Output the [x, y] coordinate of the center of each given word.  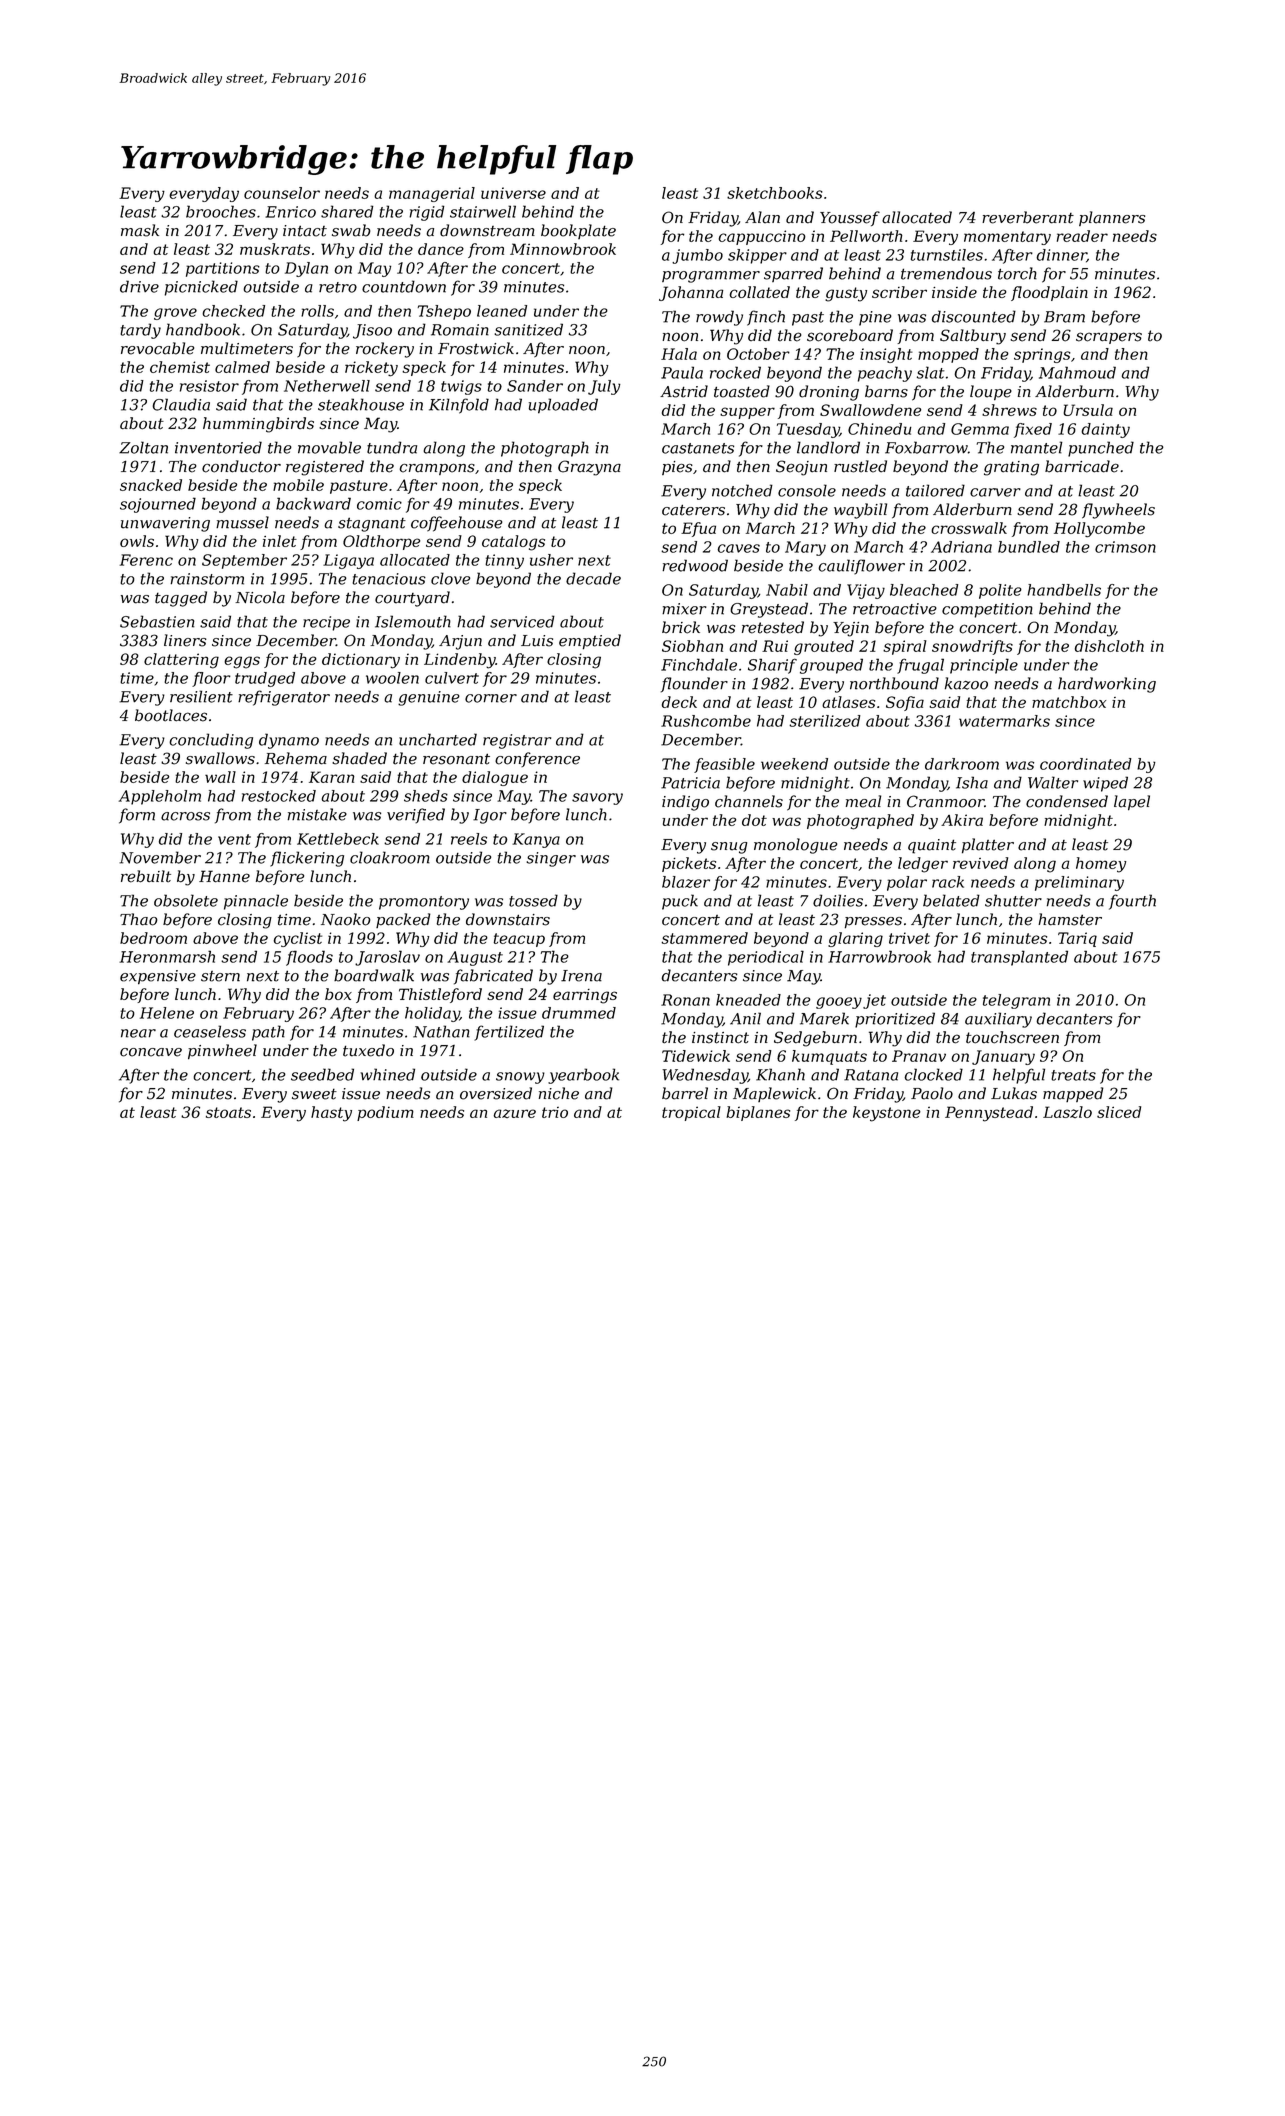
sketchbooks [775, 193]
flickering [307, 859]
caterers [693, 510]
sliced [1119, 1112]
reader [1082, 236]
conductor [241, 466]
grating [1011, 468]
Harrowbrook [879, 956]
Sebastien [157, 621]
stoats [228, 1112]
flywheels [1118, 511]
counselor [282, 193]
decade [593, 578]
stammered [704, 938]
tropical [691, 1113]
